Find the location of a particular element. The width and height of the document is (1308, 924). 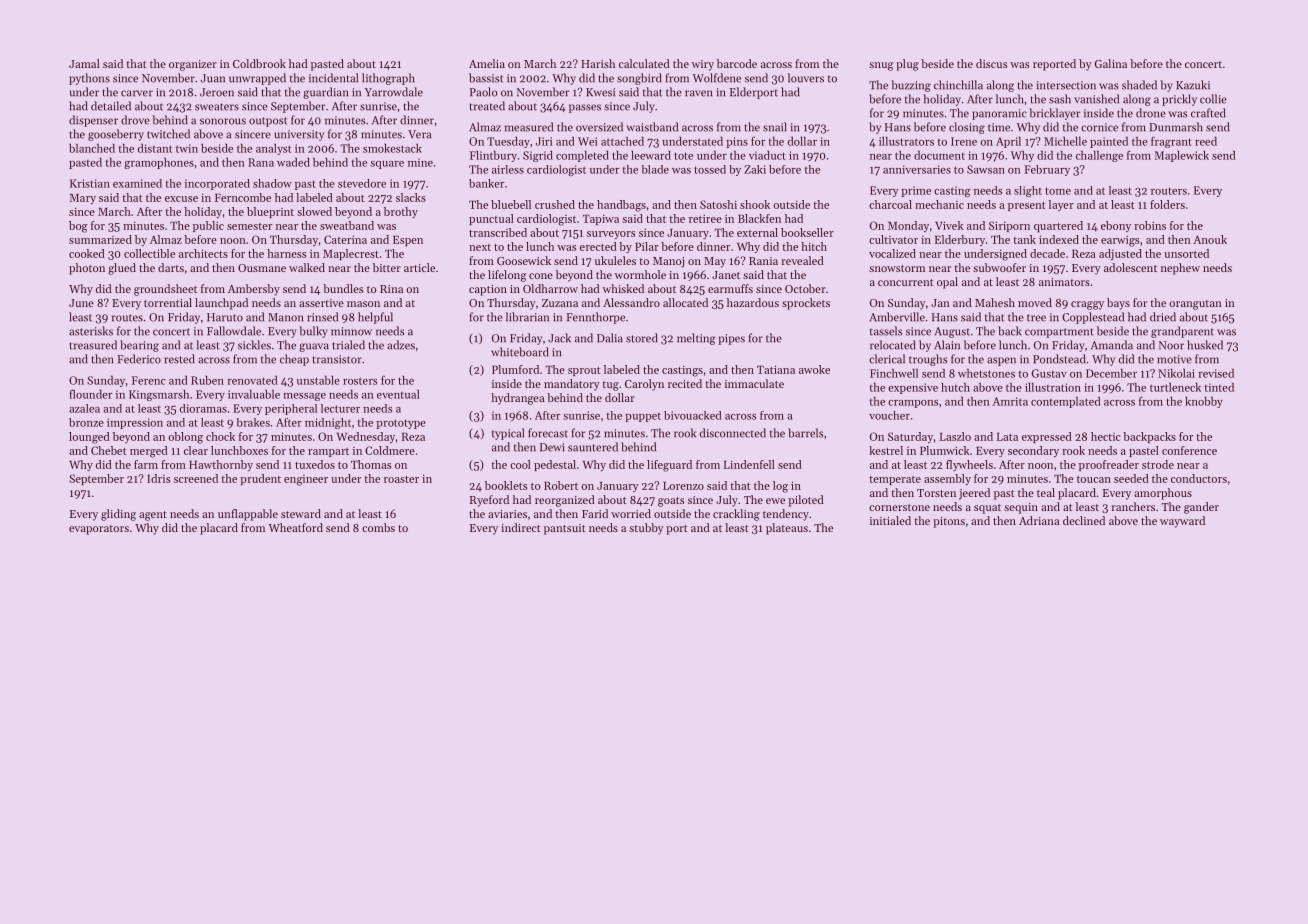

allocated is located at coordinates (685, 302).
